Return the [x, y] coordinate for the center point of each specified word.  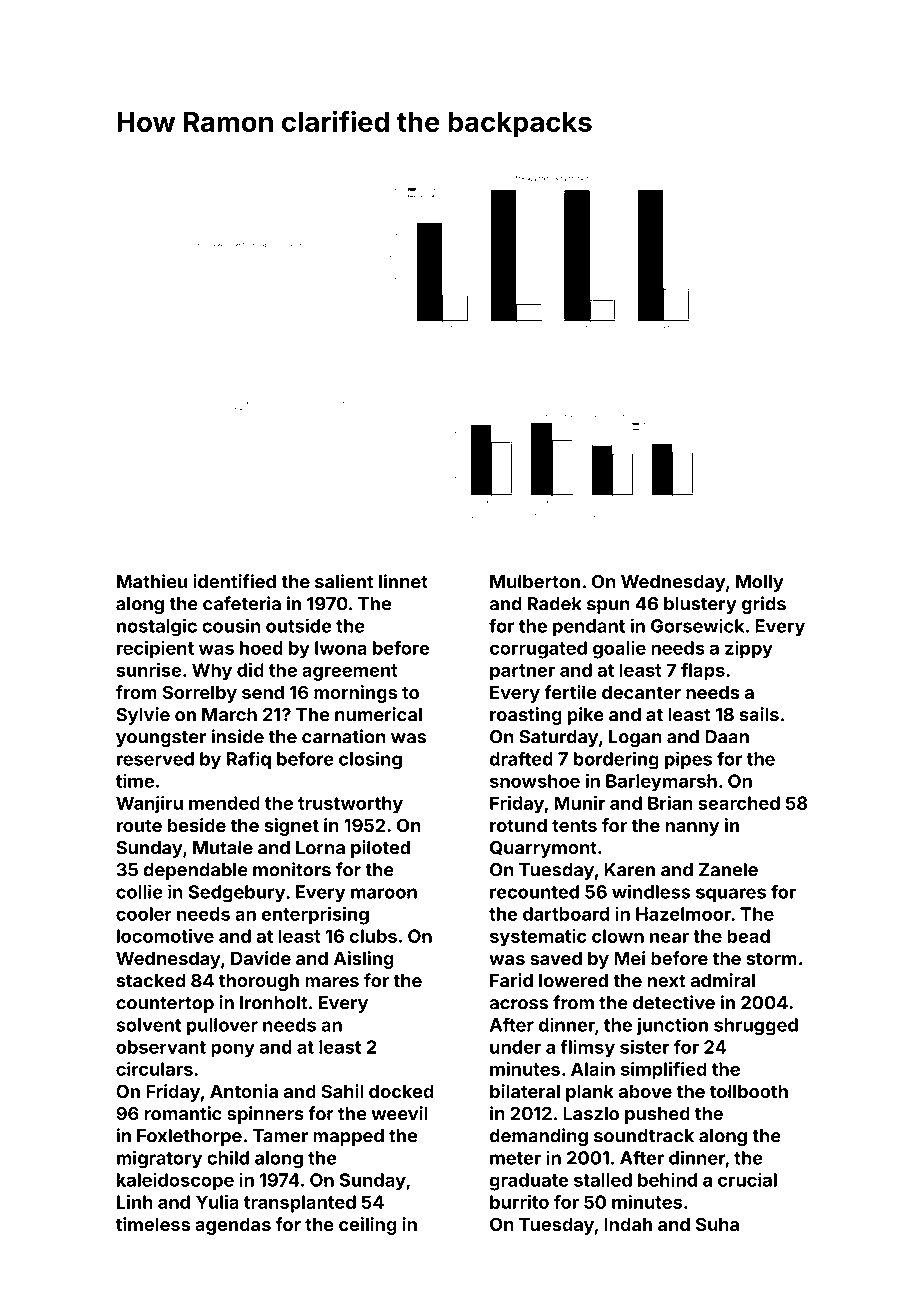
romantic [183, 1113]
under [515, 1047]
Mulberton [535, 582]
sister [644, 1046]
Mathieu [152, 581]
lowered [573, 981]
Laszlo [591, 1114]
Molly [760, 583]
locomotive [165, 936]
